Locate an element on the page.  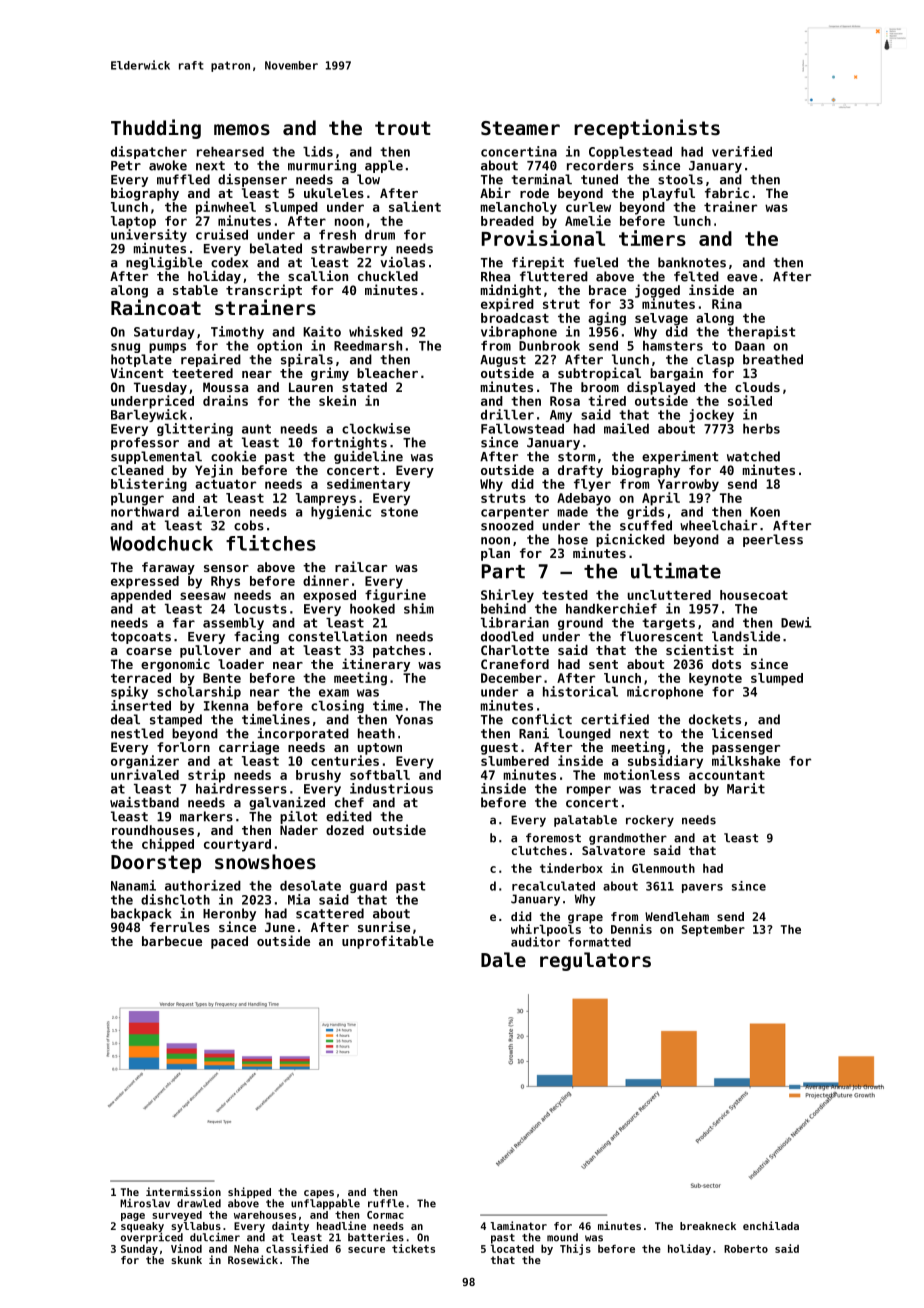
Dewi is located at coordinates (796, 622).
